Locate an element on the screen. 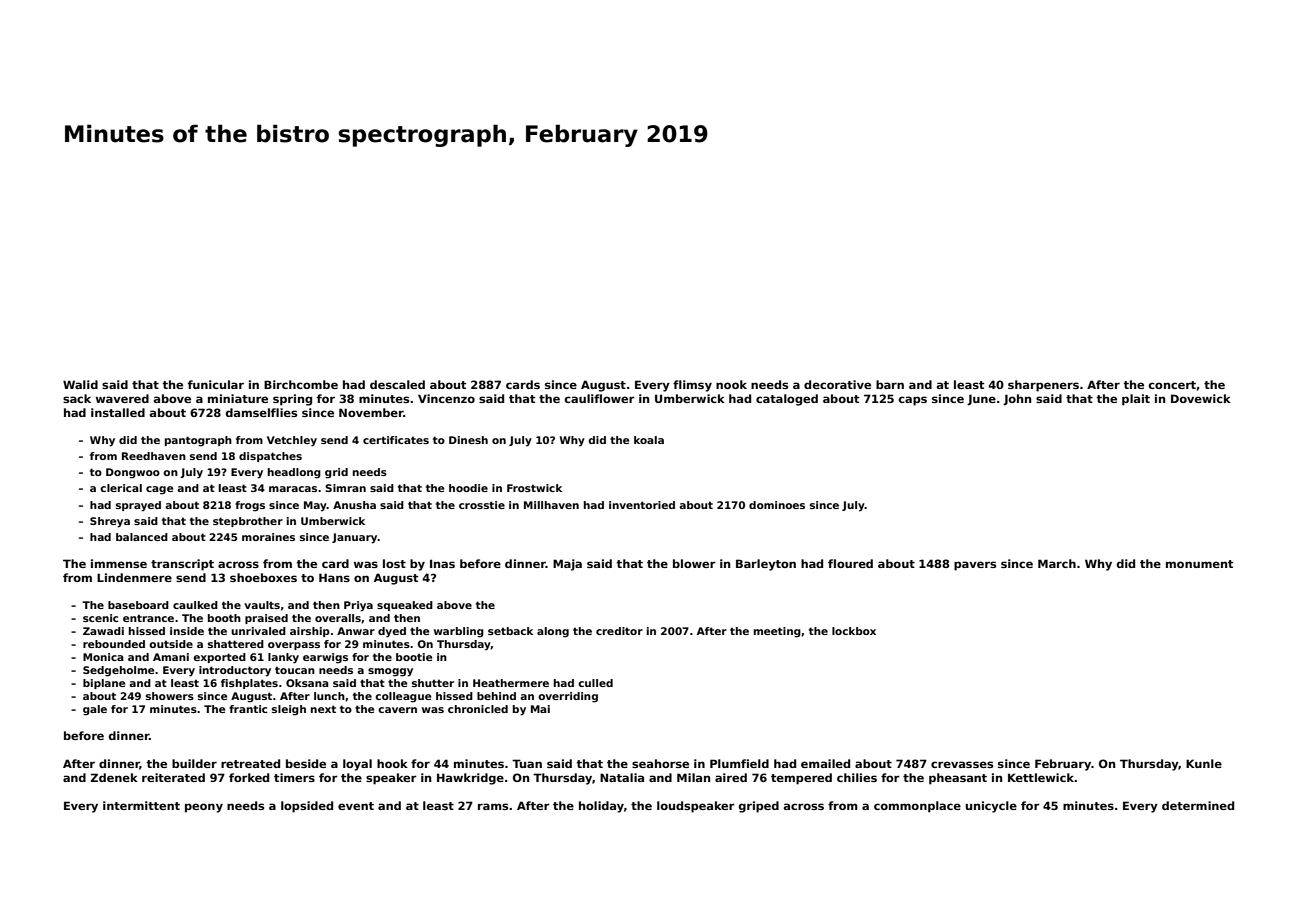 The height and width of the screenshot is (924, 1308). Millhaven is located at coordinates (551, 505).
